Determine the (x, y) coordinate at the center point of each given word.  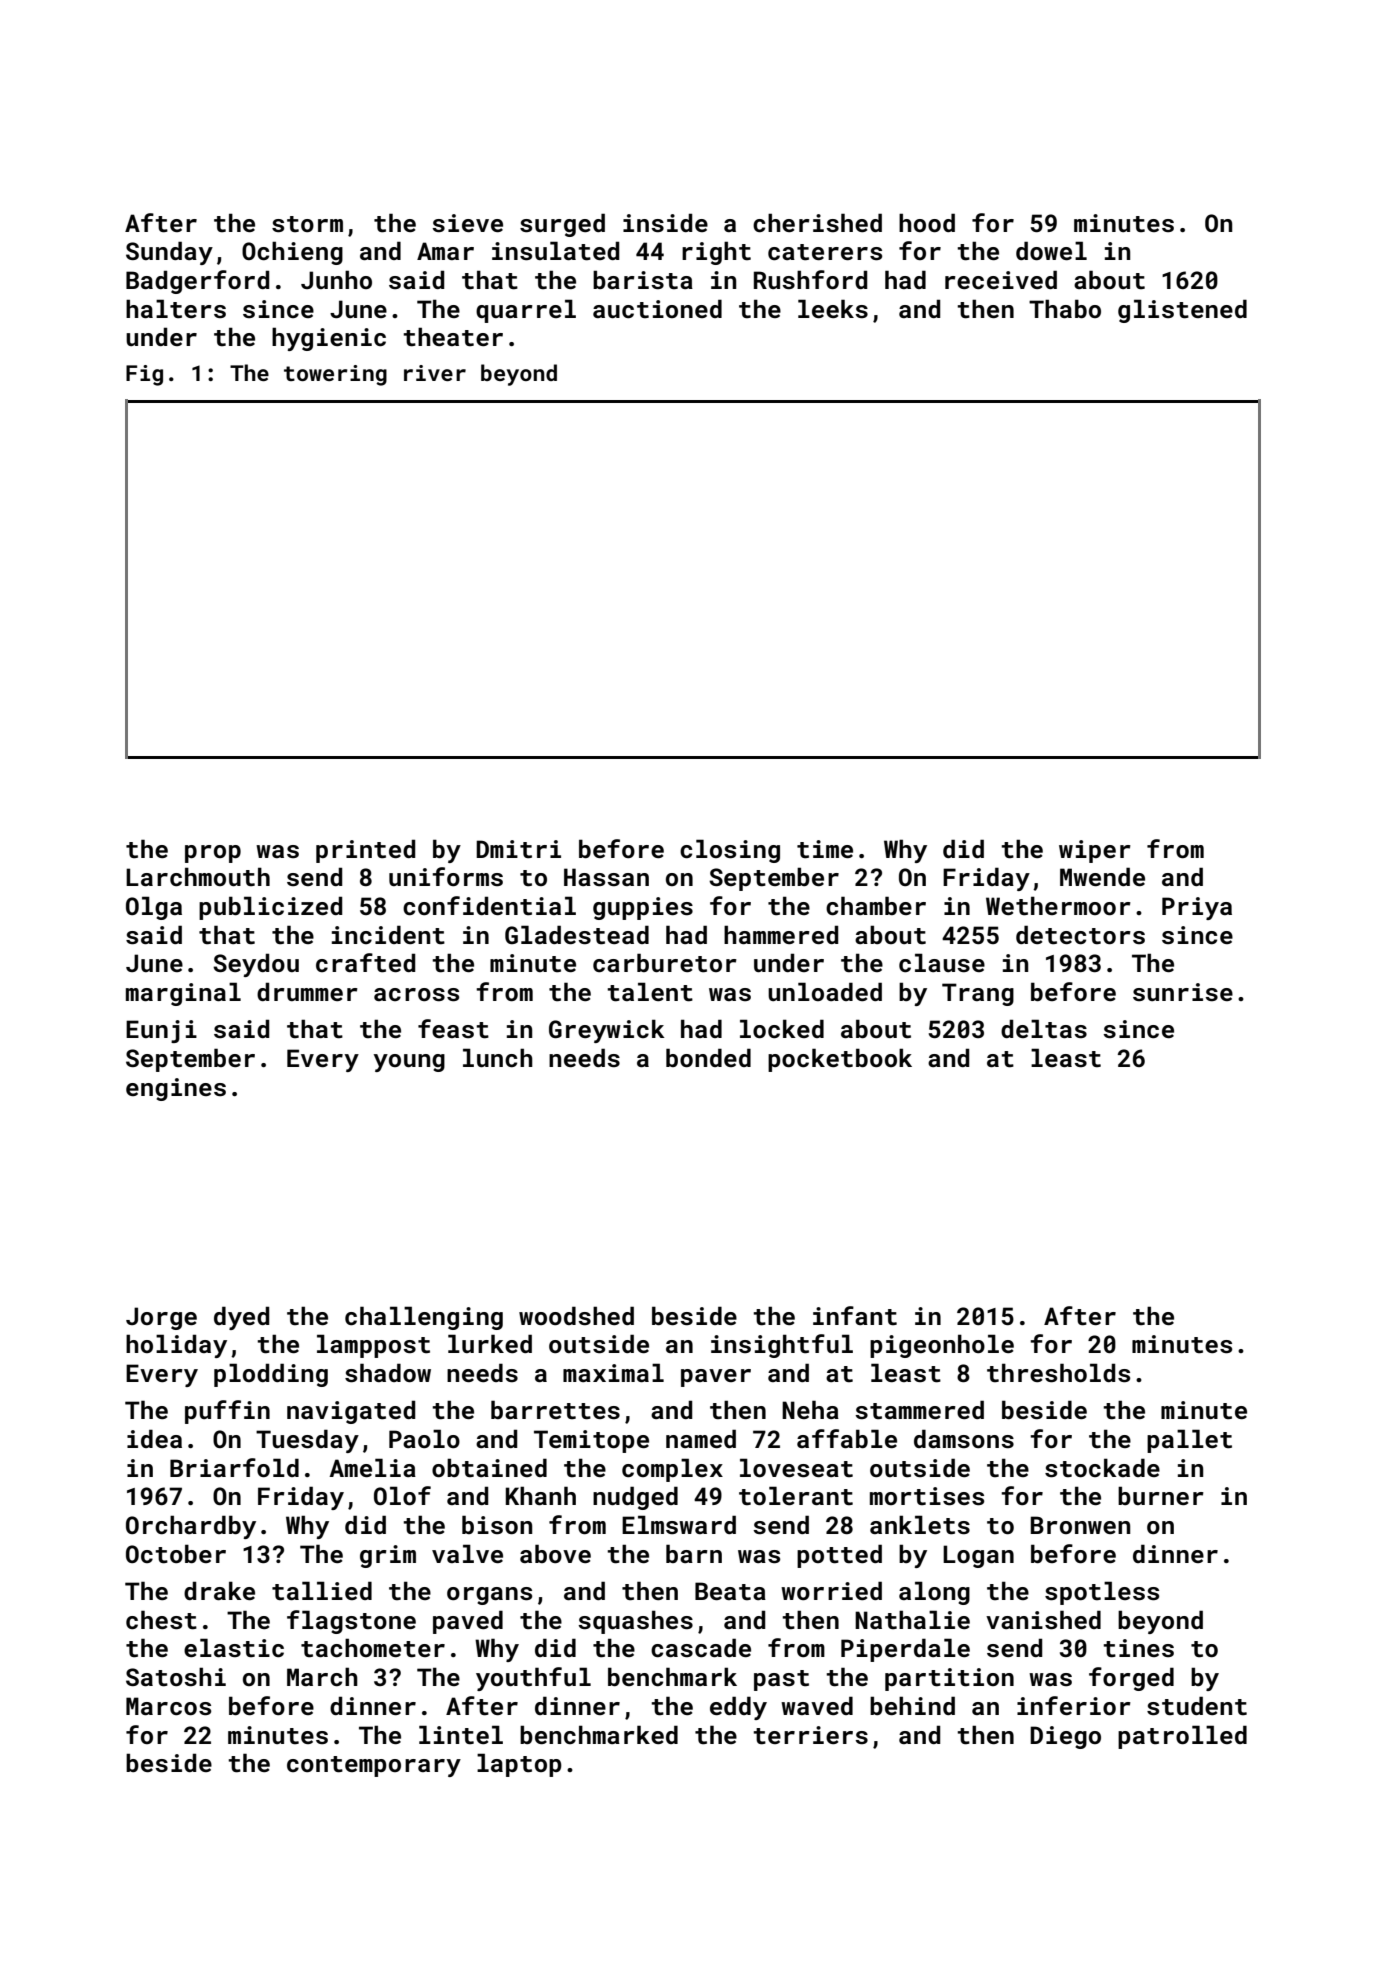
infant (855, 1316)
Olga (154, 908)
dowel (1051, 250)
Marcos (168, 1706)
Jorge (161, 1318)
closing (730, 851)
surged (562, 225)
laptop (519, 1765)
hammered (781, 934)
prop (213, 854)
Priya (1197, 908)
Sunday (169, 253)
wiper (1095, 851)
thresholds (1058, 1373)
